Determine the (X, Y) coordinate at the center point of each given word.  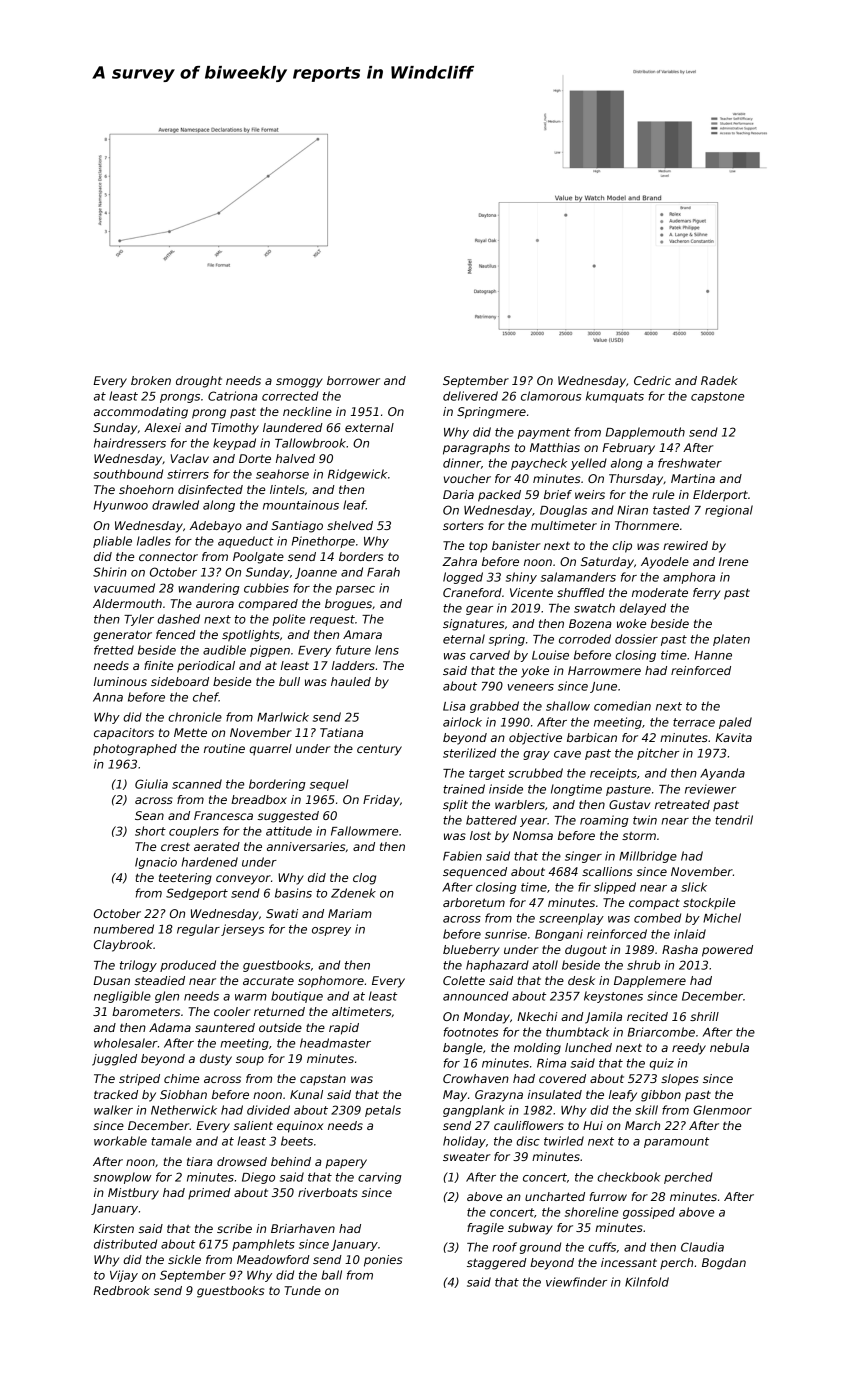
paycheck (539, 464)
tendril (734, 820)
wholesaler (126, 1043)
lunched (588, 1047)
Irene (733, 561)
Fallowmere (364, 831)
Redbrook (121, 1290)
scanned (197, 784)
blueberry (471, 951)
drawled (175, 505)
